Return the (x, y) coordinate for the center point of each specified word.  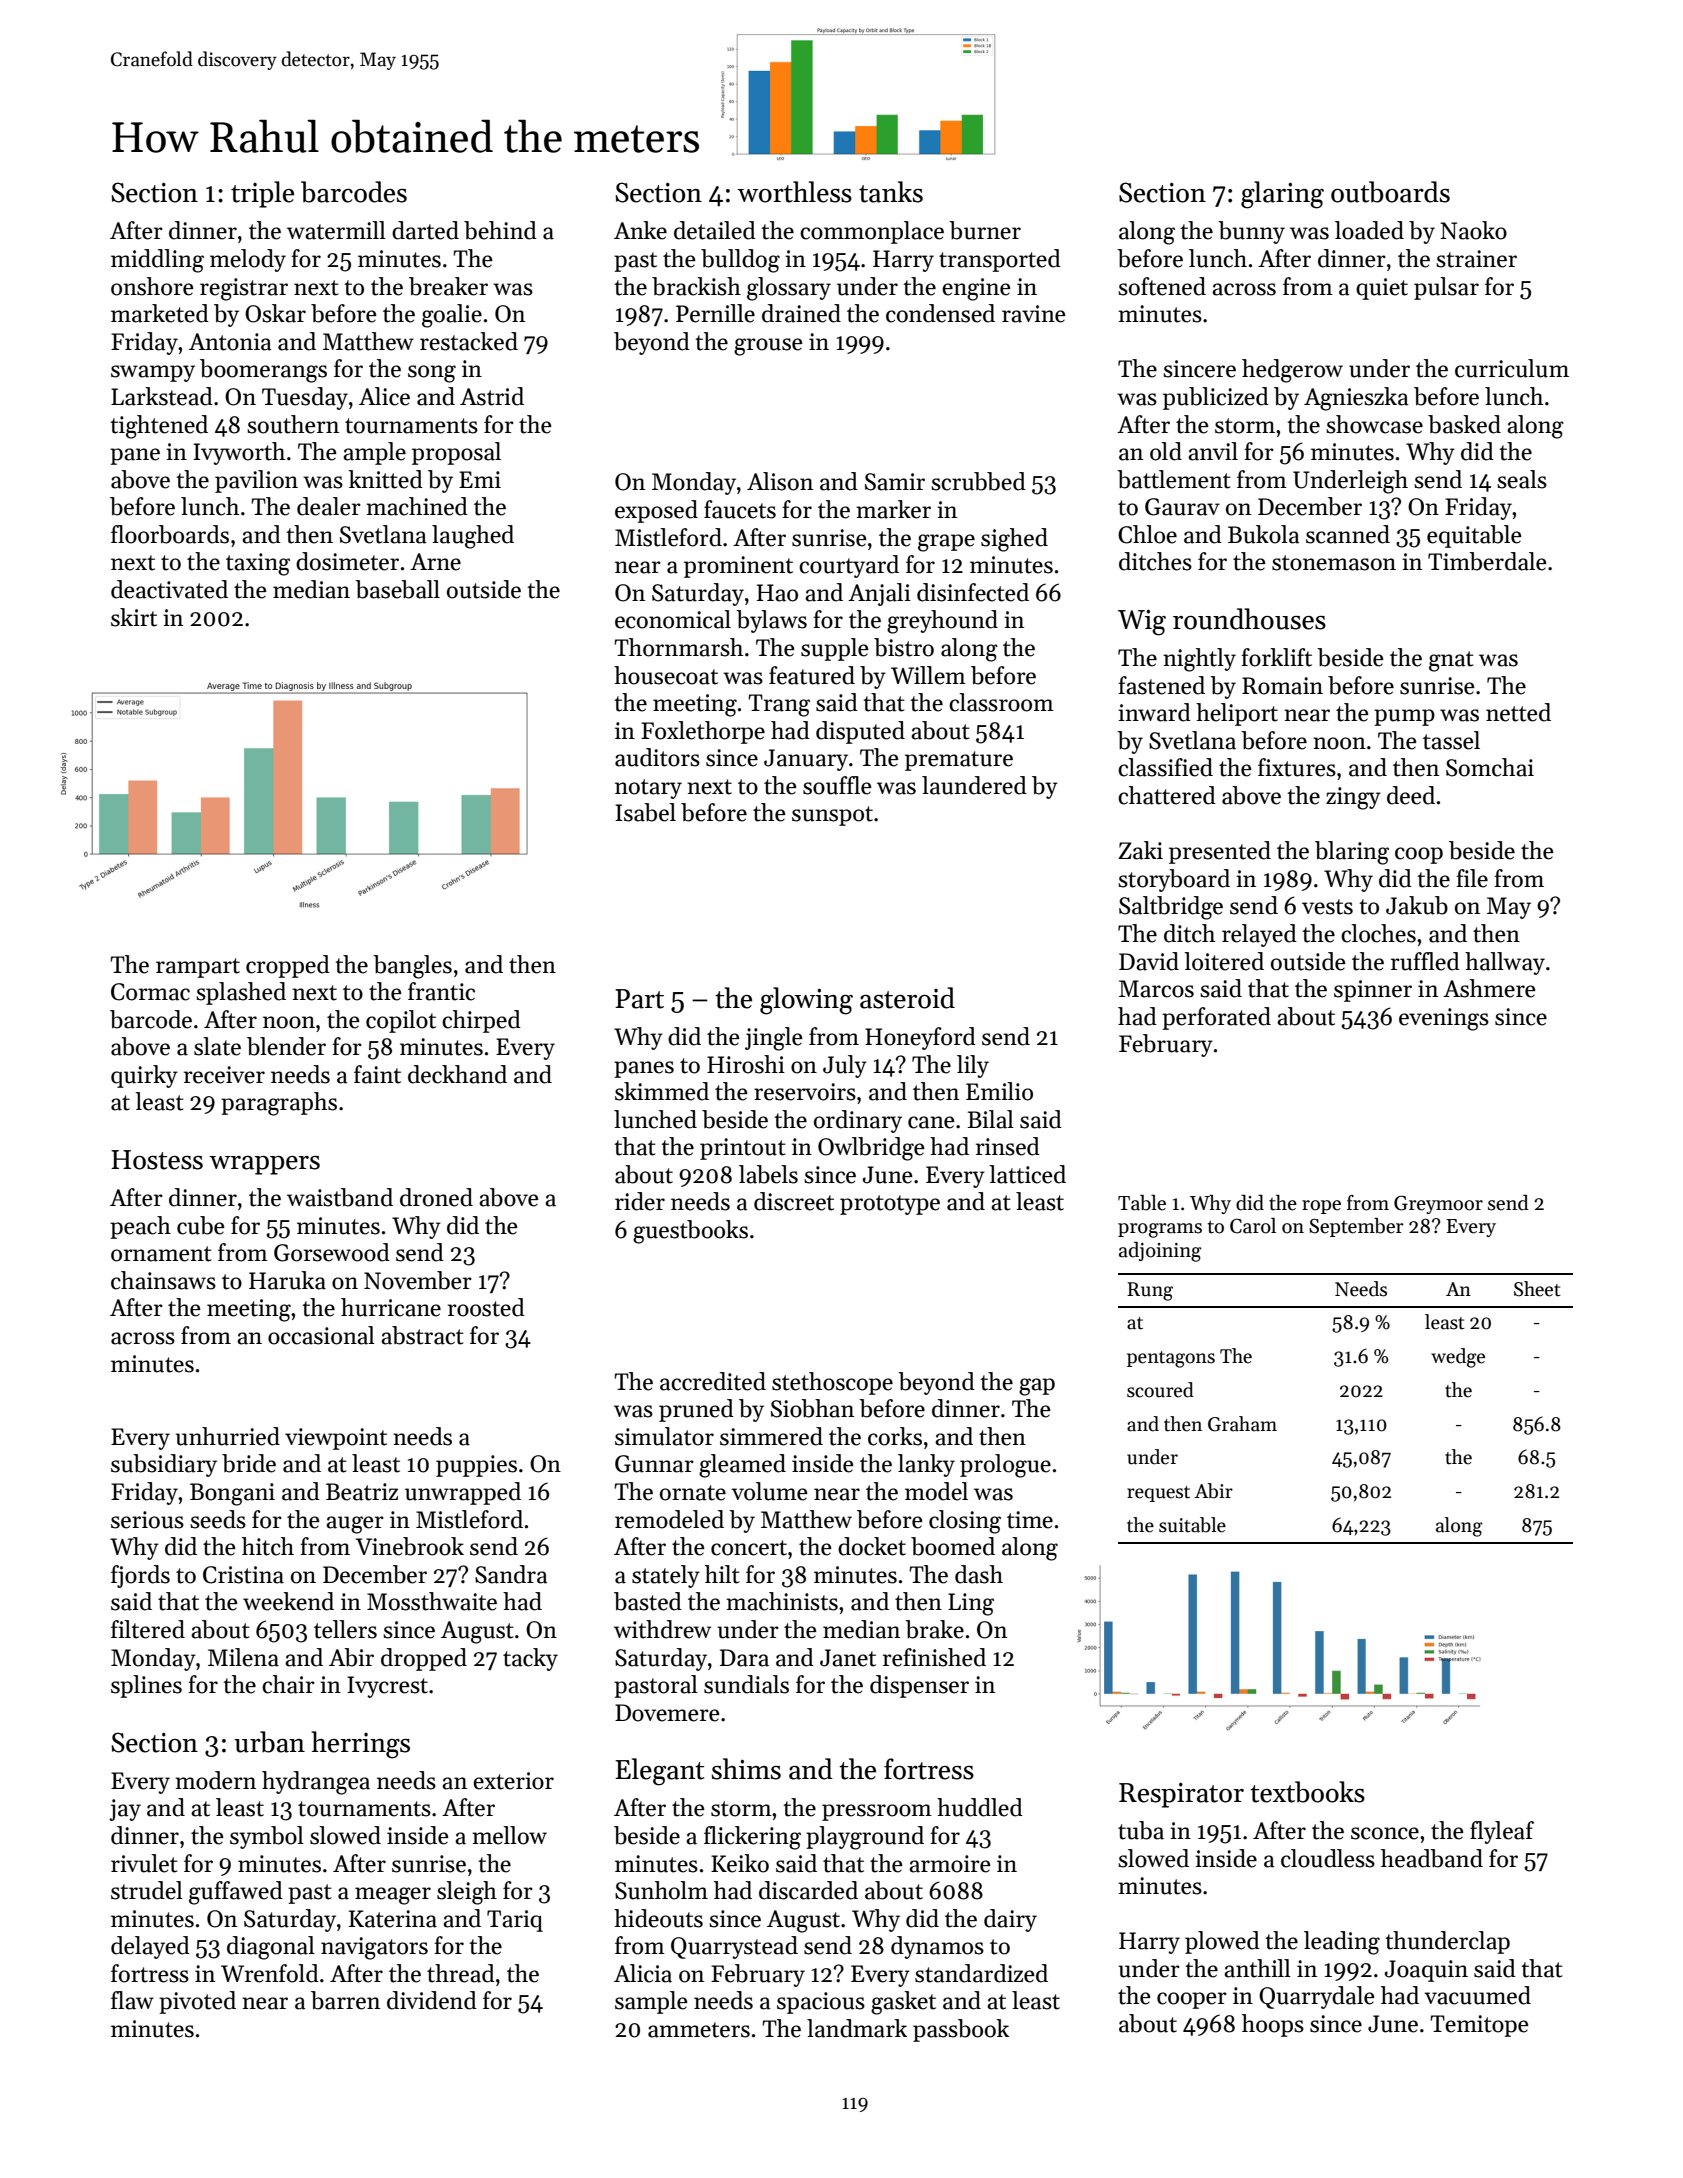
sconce (1385, 1833)
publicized (1216, 398)
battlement (1174, 479)
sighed (1014, 540)
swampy (153, 373)
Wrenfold (270, 1973)
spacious (821, 2003)
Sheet (1537, 1289)
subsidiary (164, 1465)
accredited (713, 1381)
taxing (258, 564)
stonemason (1334, 563)
